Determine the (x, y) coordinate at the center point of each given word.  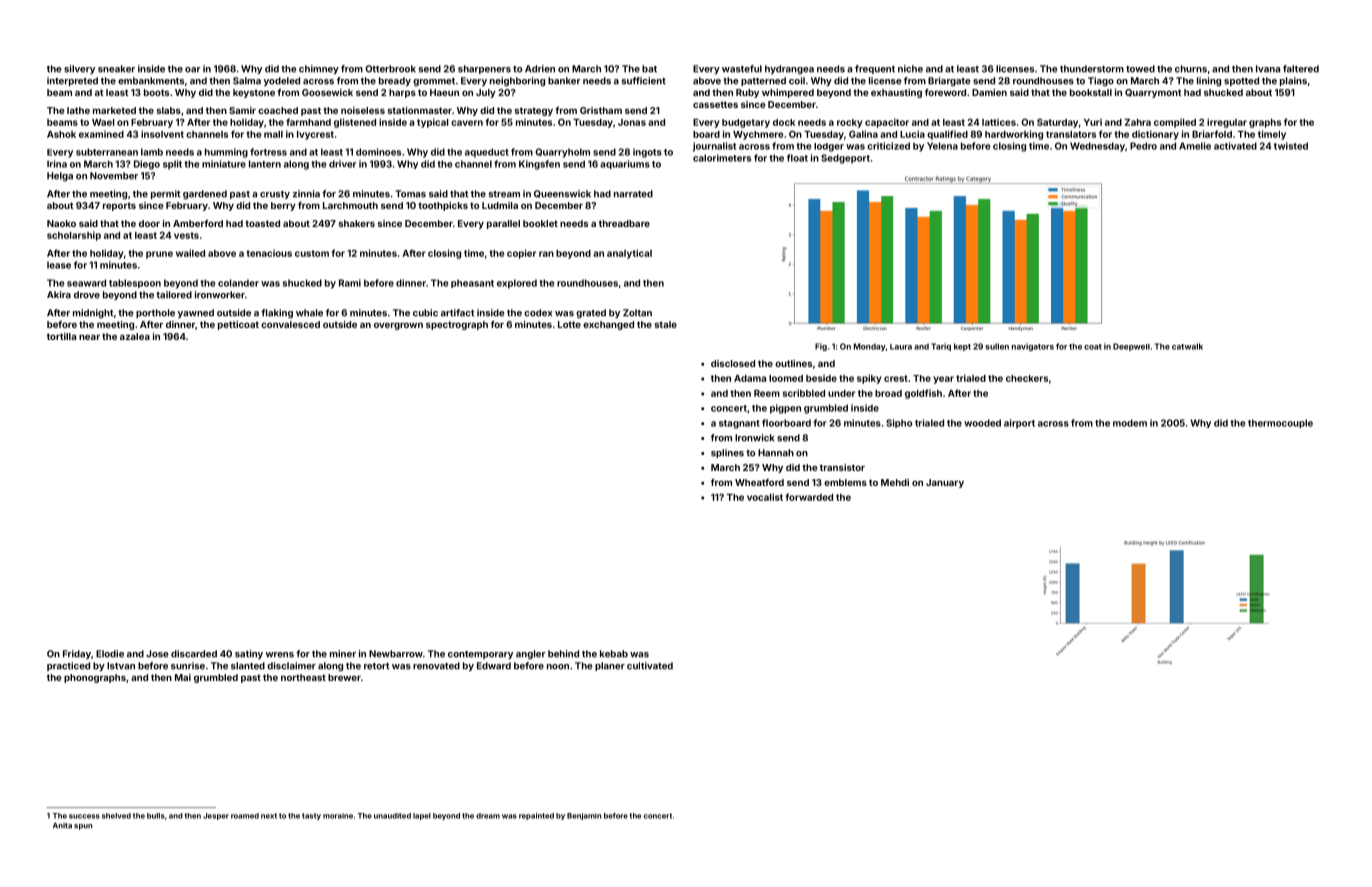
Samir (242, 110)
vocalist (765, 497)
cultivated (650, 666)
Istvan (121, 666)
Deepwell (1131, 347)
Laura (901, 347)
